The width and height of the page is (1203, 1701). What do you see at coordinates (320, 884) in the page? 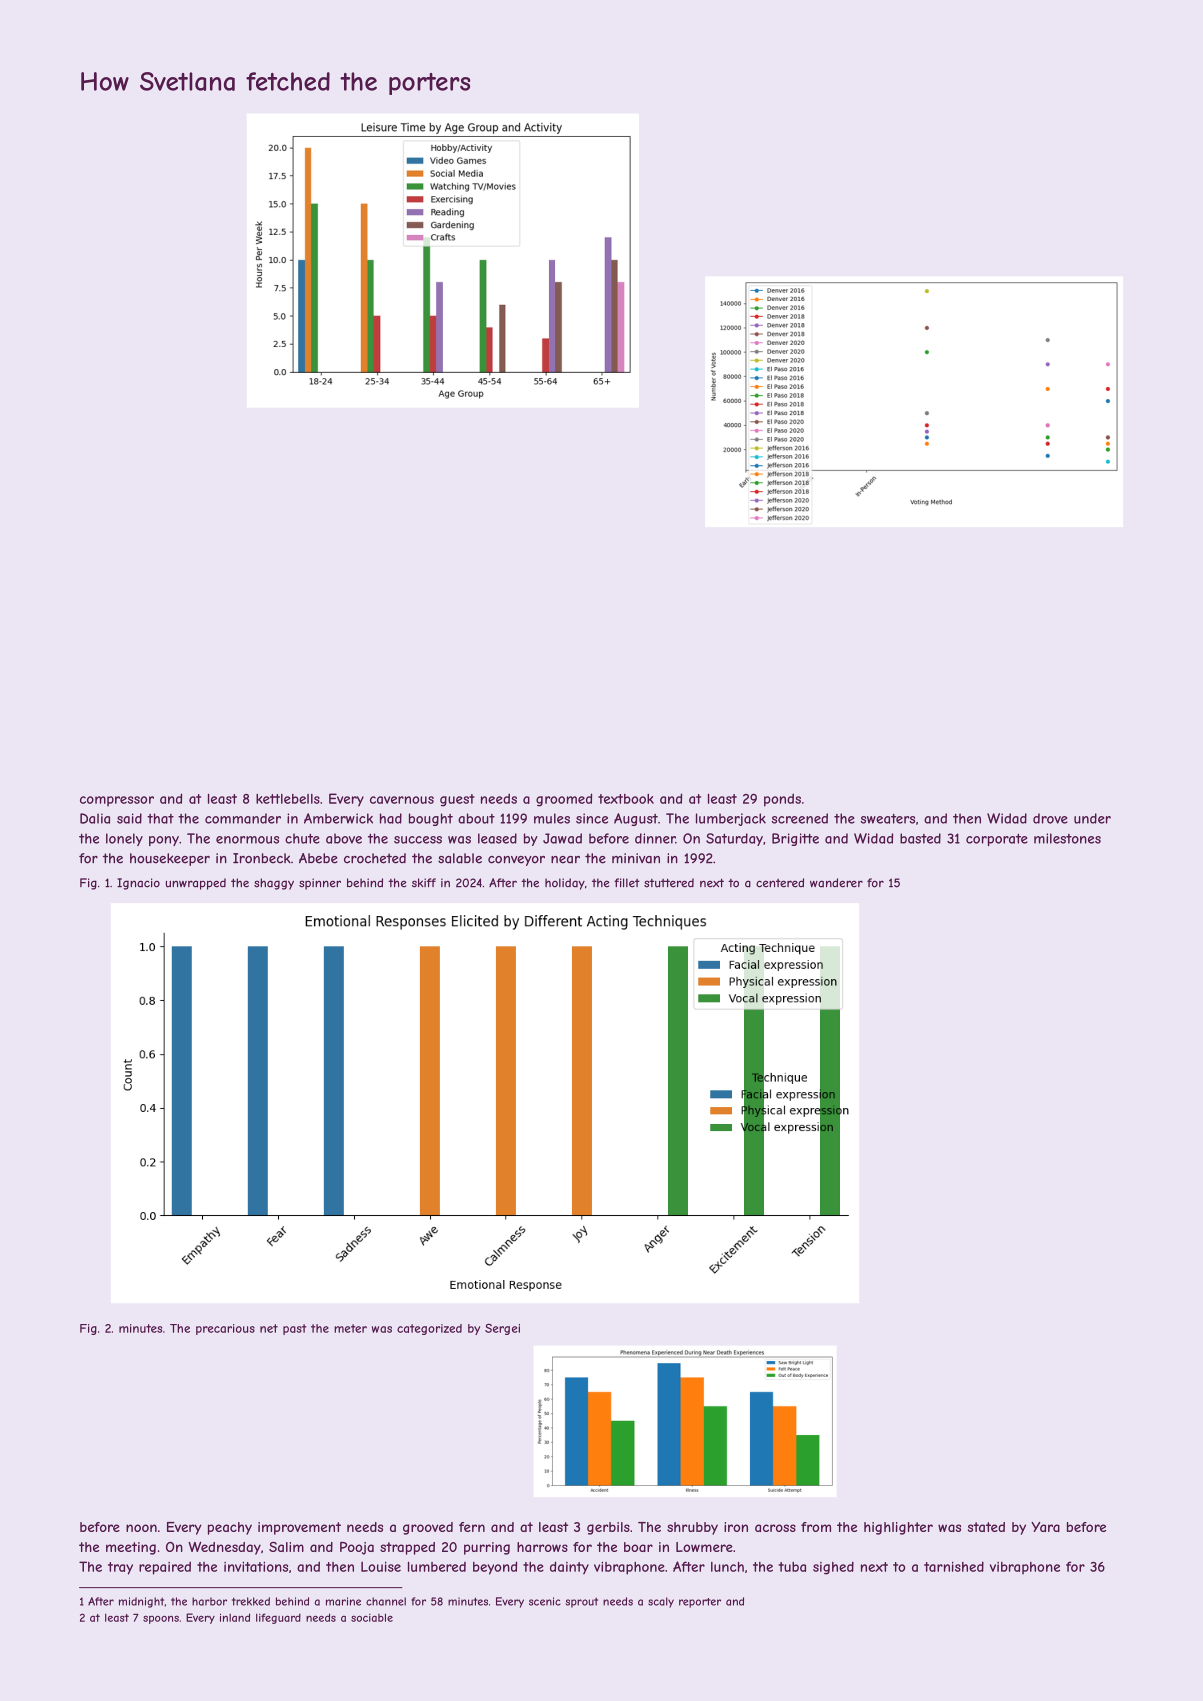
I see `spinner` at bounding box center [320, 884].
